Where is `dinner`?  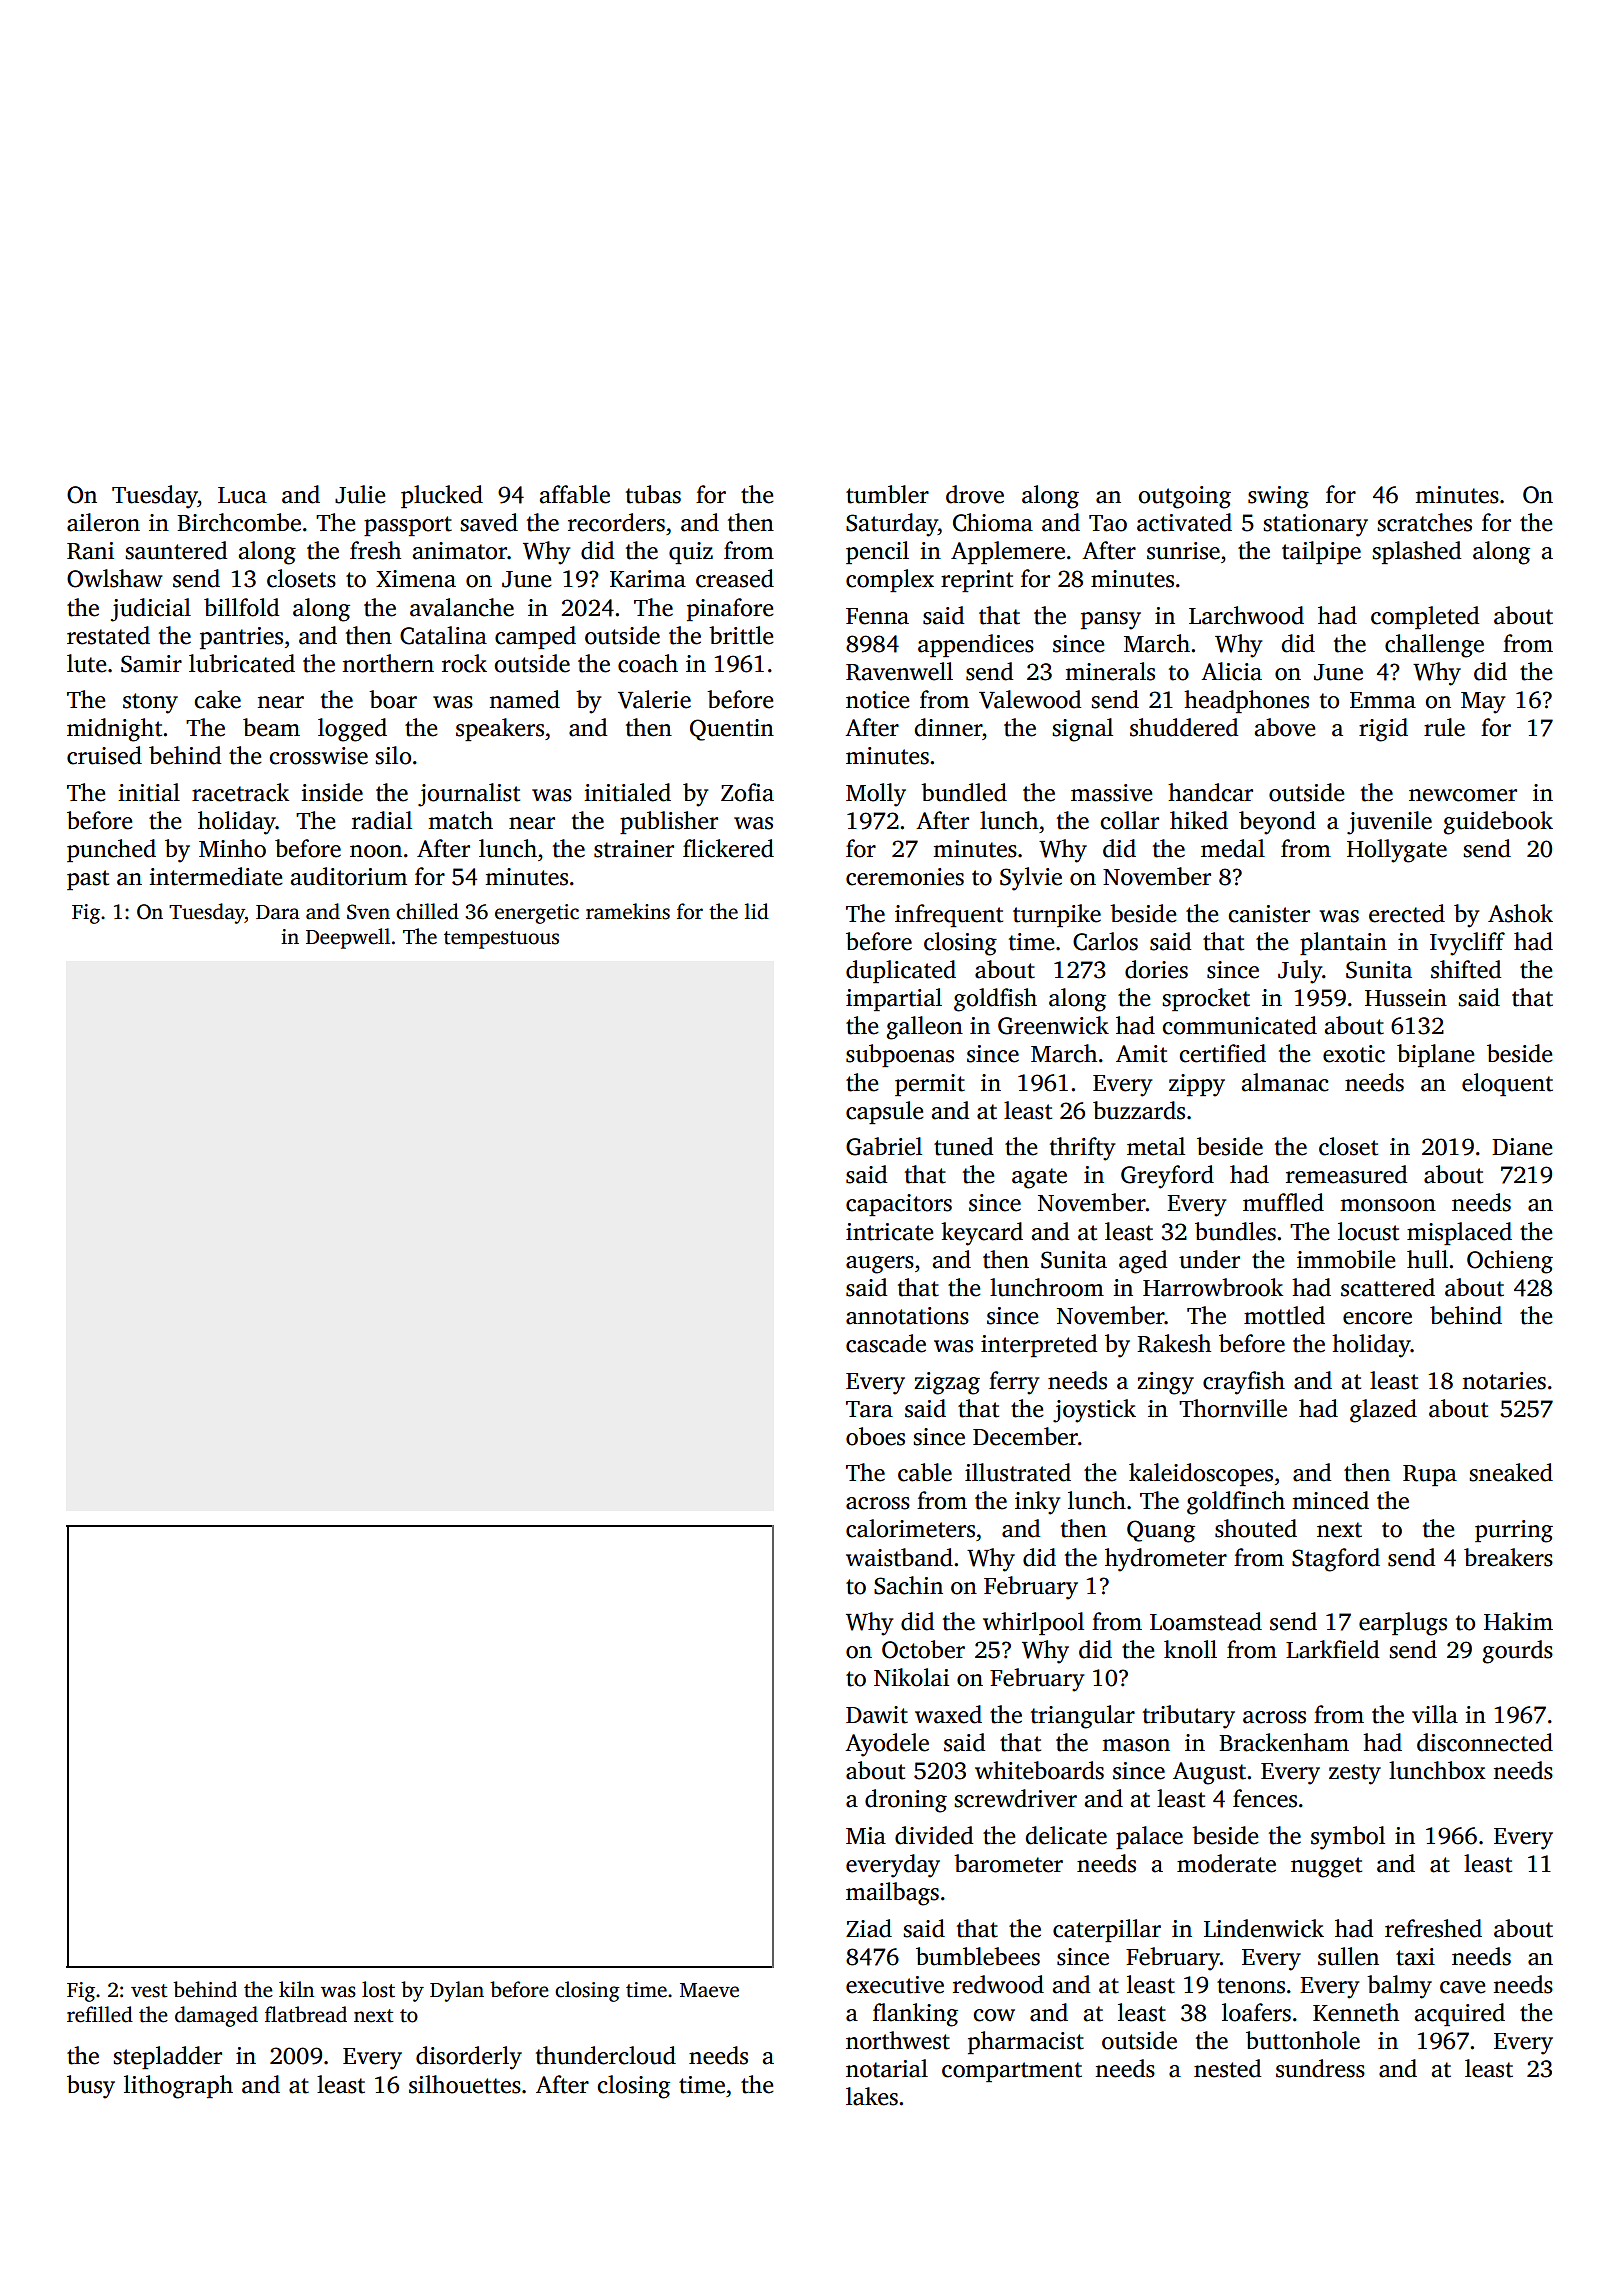 dinner is located at coordinates (948, 727).
